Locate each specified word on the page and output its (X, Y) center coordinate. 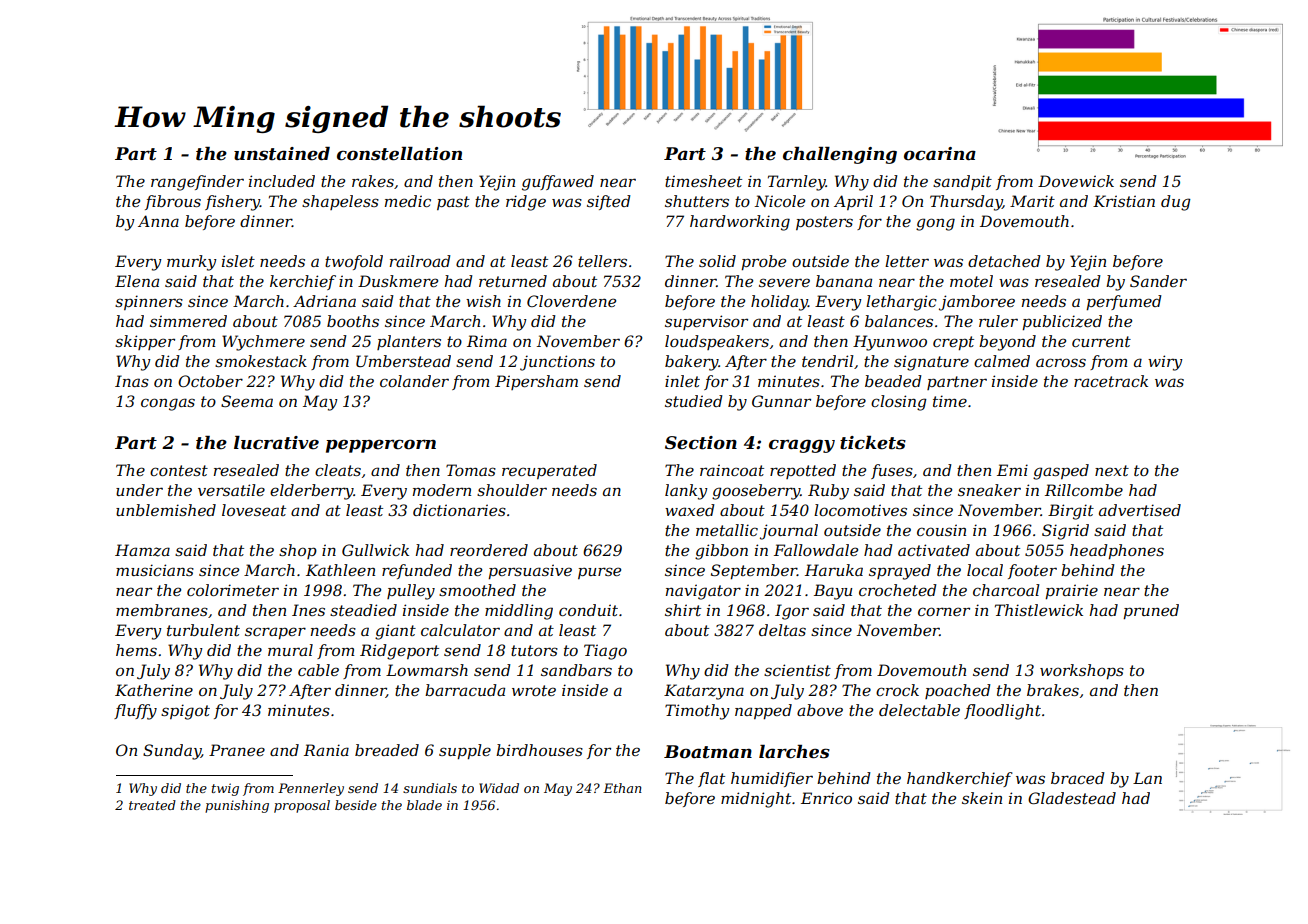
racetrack (1111, 381)
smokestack (261, 361)
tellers (602, 261)
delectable (919, 710)
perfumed (1124, 302)
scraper (275, 633)
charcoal (1006, 590)
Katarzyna (704, 692)
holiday (779, 303)
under (139, 490)
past (453, 203)
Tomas (471, 470)
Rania (326, 750)
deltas (782, 630)
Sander (1158, 281)
